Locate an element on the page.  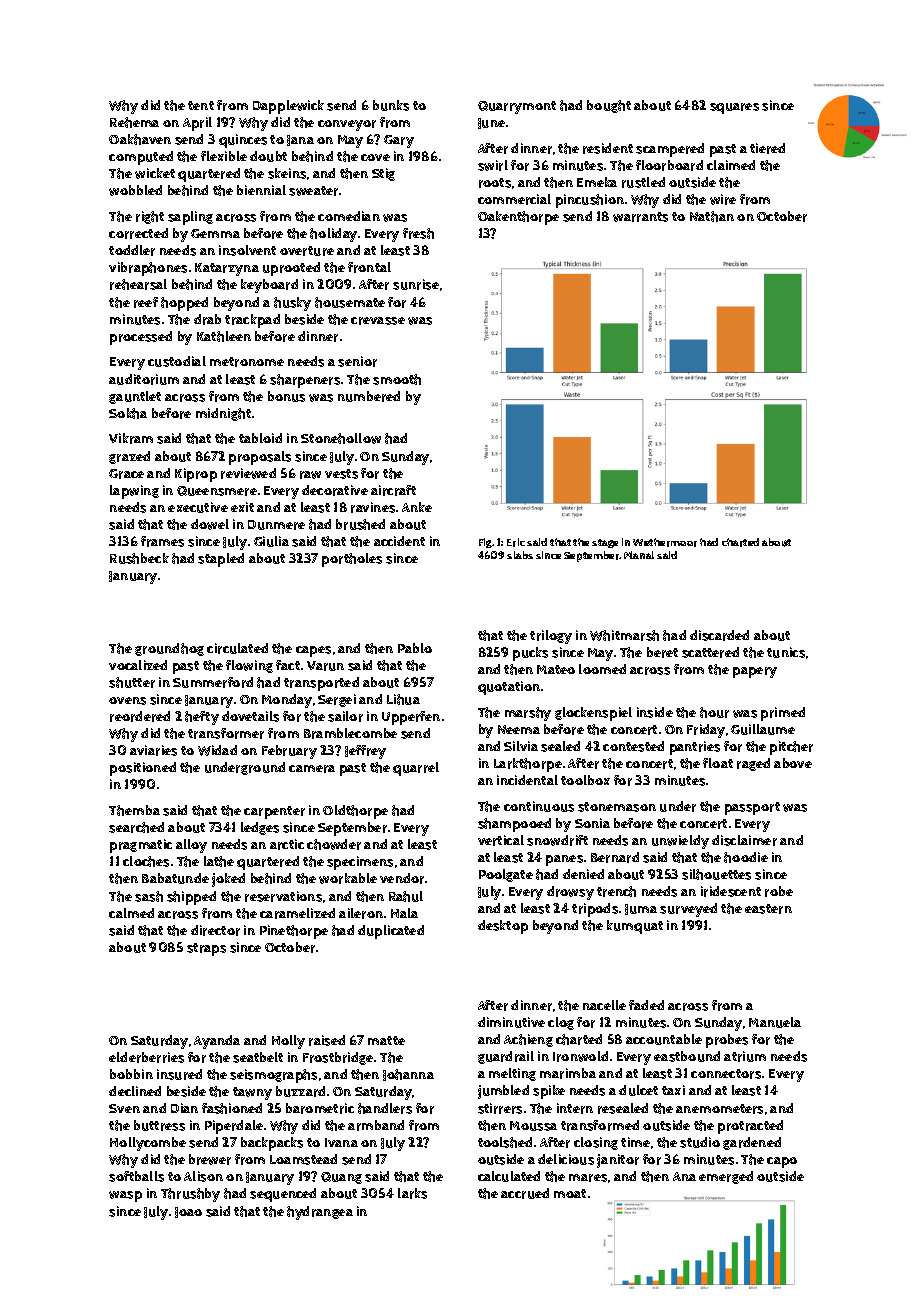
Wethermoor is located at coordinates (665, 542).
